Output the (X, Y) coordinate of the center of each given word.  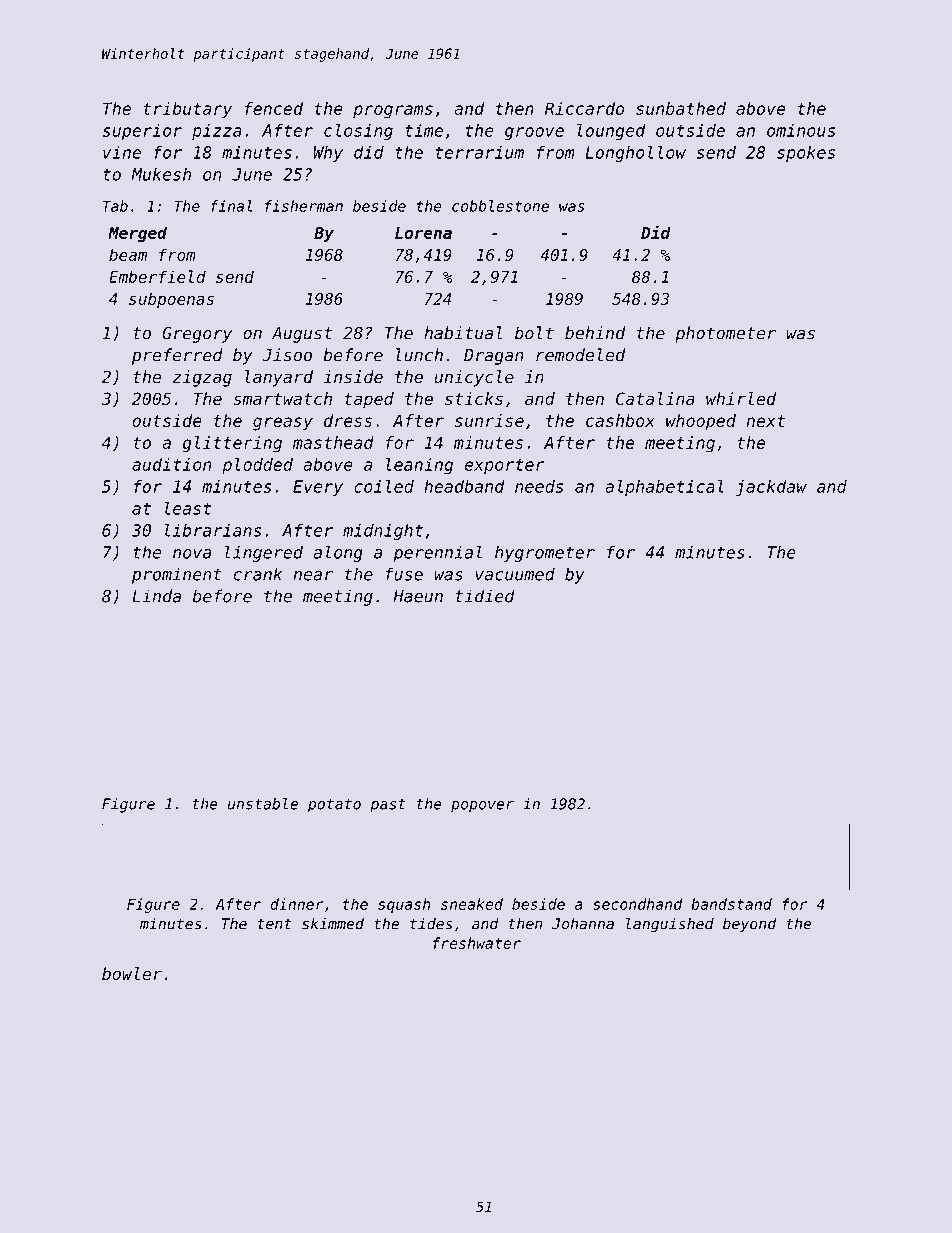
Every (318, 488)
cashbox (620, 420)
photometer (725, 334)
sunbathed (681, 108)
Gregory (197, 335)
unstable (263, 804)
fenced (274, 108)
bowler (132, 974)
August (302, 335)
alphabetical (664, 488)
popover (482, 807)
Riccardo (584, 108)
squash (404, 905)
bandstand (731, 904)
